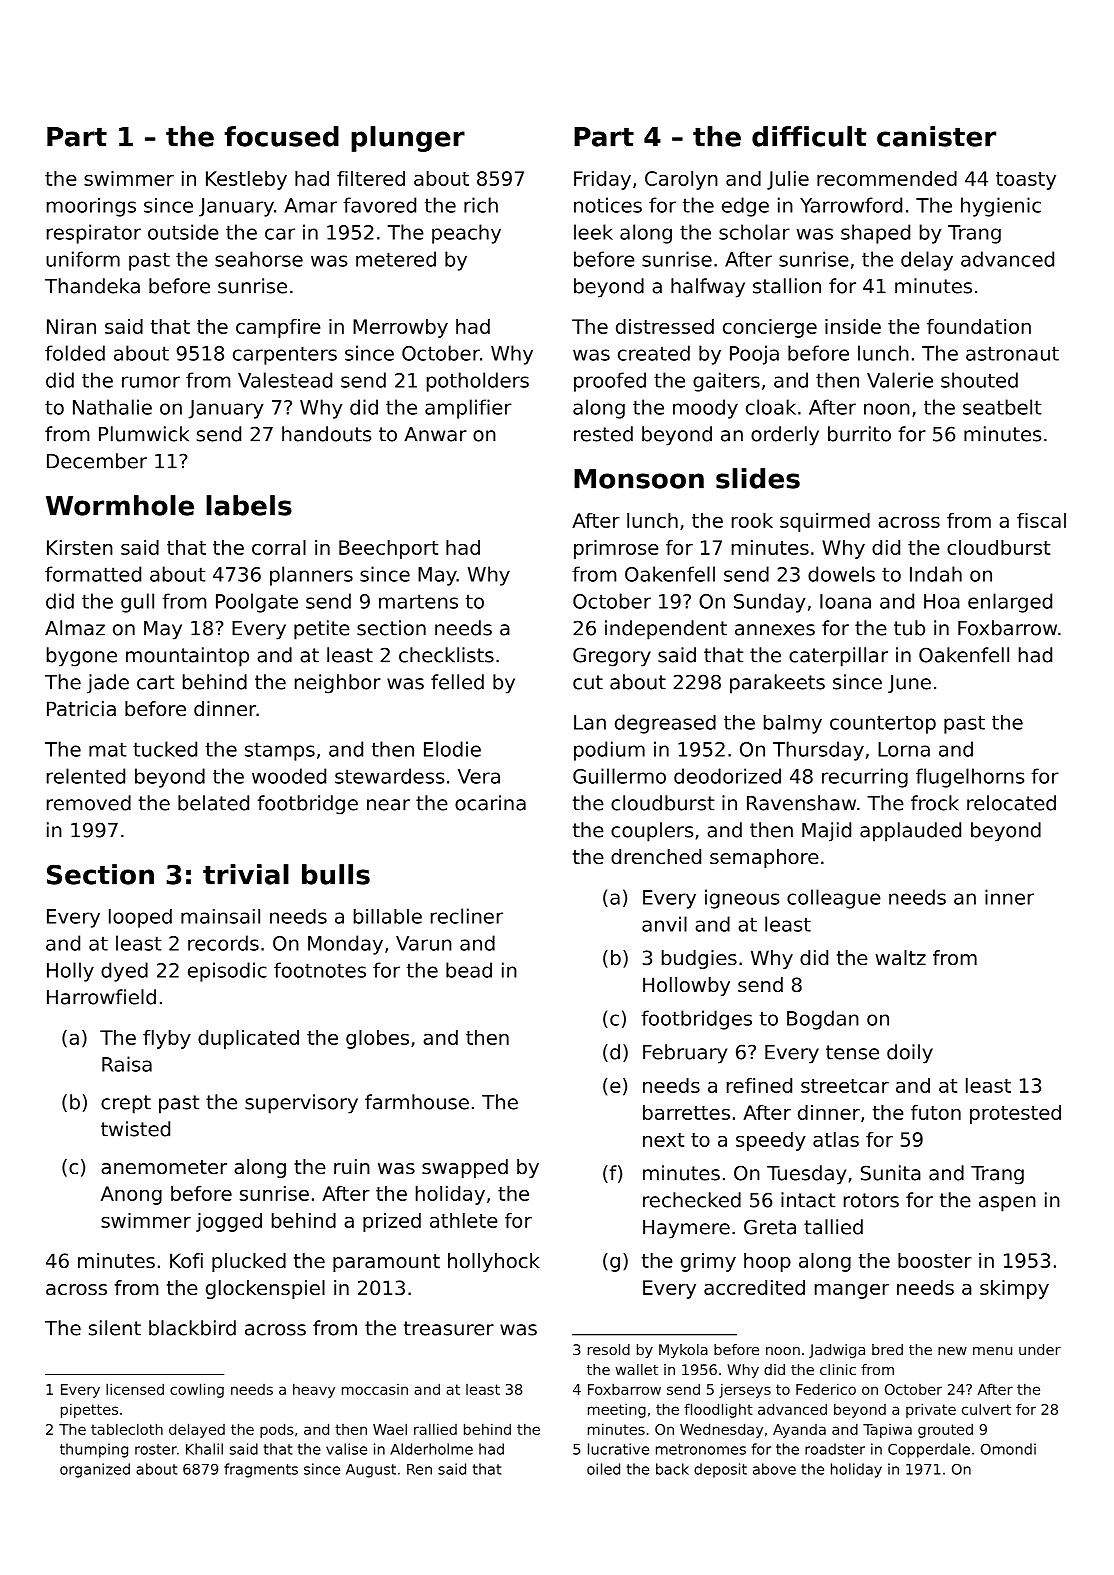 This screenshot has height=1575, width=1114. I want to click on relocated, so click(1011, 803).
